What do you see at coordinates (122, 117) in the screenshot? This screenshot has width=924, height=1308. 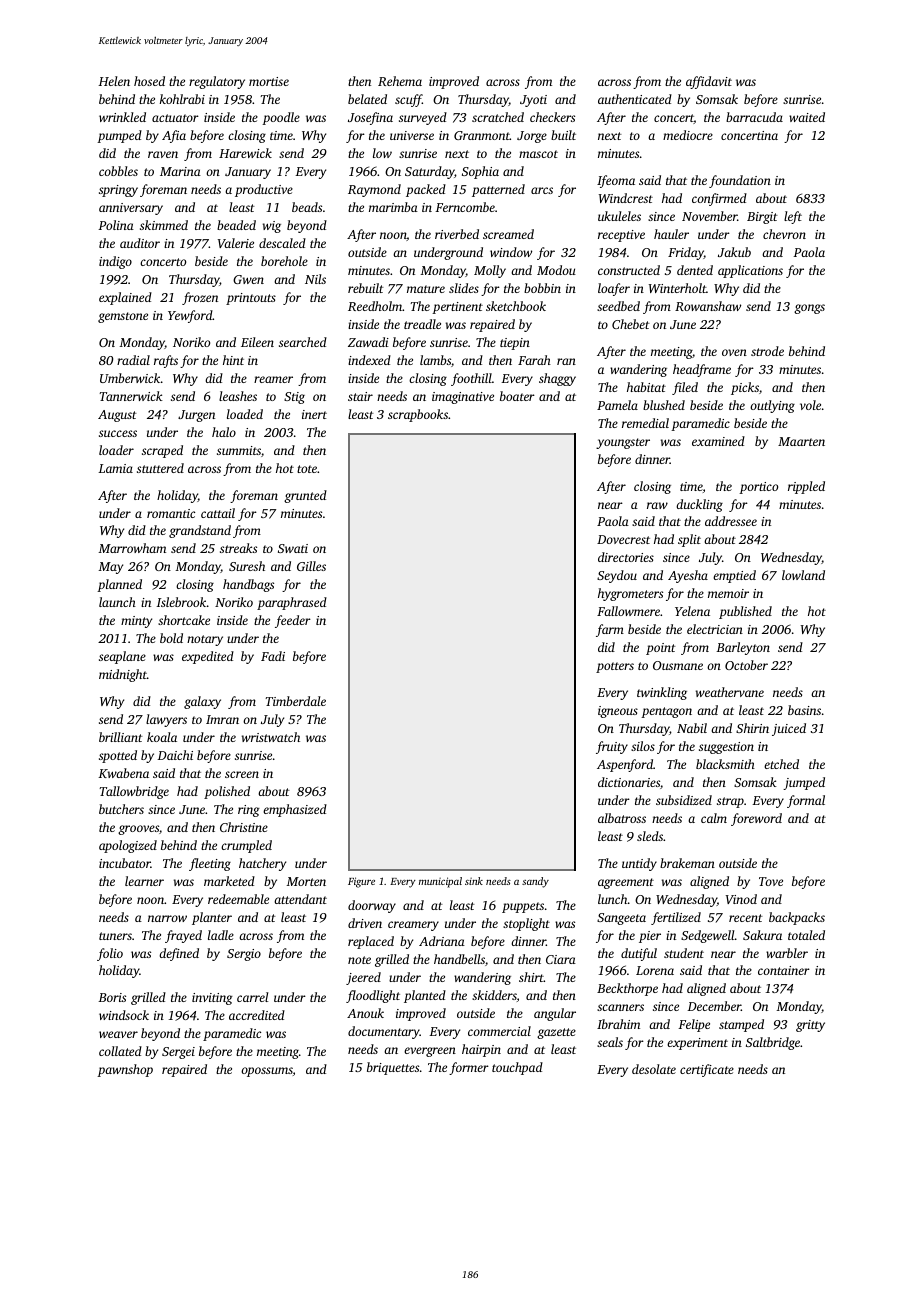 I see `wrinkled` at bounding box center [122, 117].
